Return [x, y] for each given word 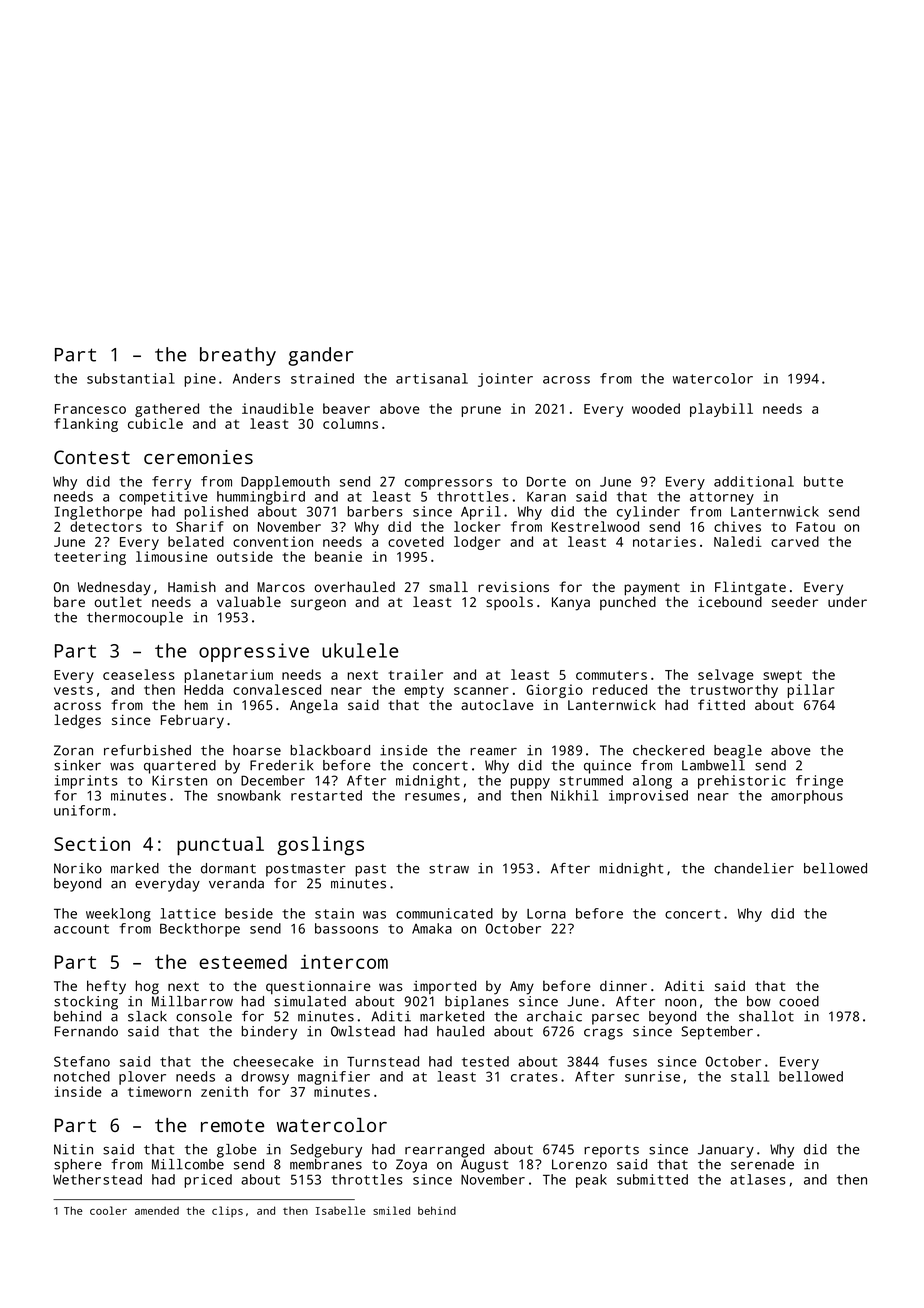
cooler [108, 1210]
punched [628, 603]
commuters [611, 675]
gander [320, 356]
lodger [477, 543]
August [484, 1166]
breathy [238, 356]
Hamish [192, 586]
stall [750, 1076]
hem [196, 704]
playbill [721, 410]
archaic [554, 1016]
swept [782, 676]
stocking [86, 1003]
